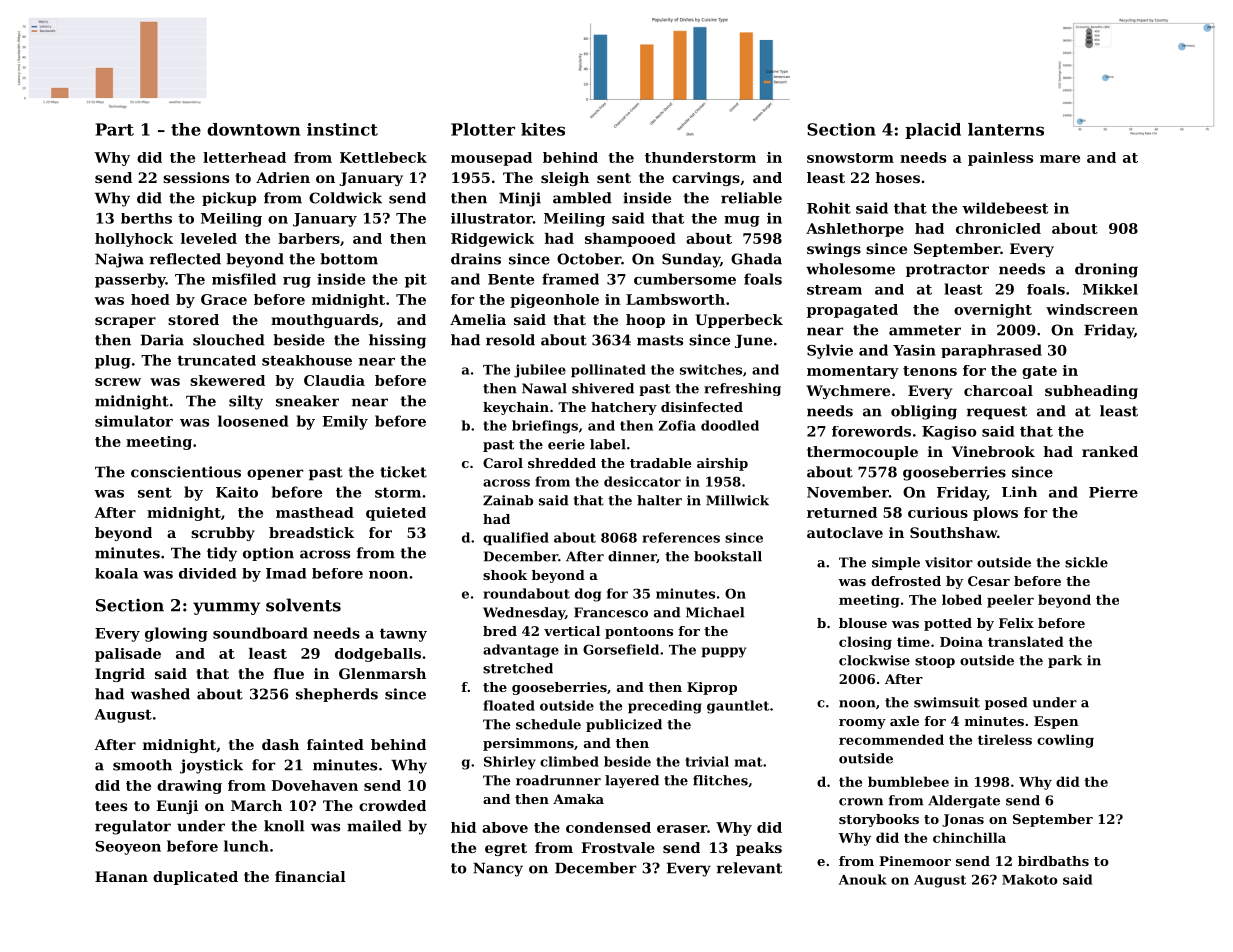  Describe the element at coordinates (246, 846) in the screenshot. I see `lunch` at that location.
